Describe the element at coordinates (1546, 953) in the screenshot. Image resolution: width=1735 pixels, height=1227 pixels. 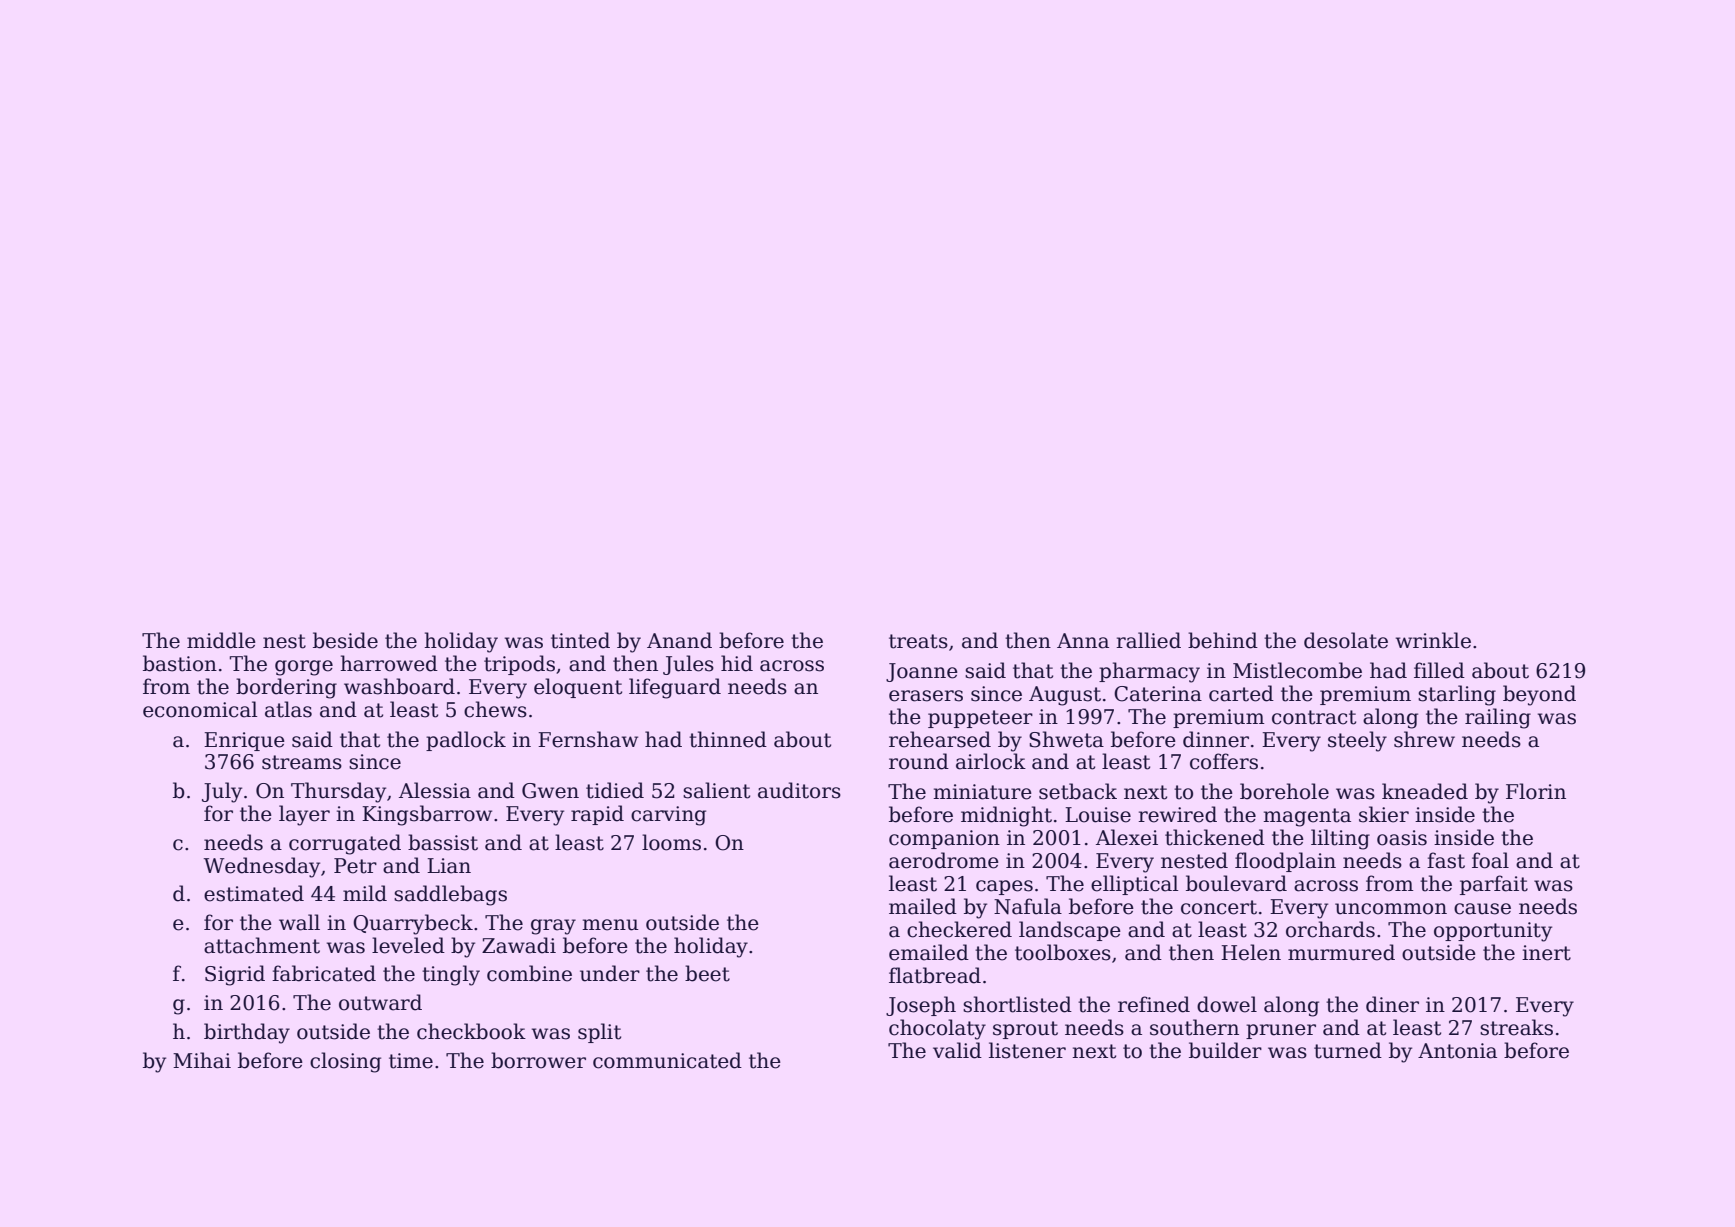
I see `inert` at that location.
